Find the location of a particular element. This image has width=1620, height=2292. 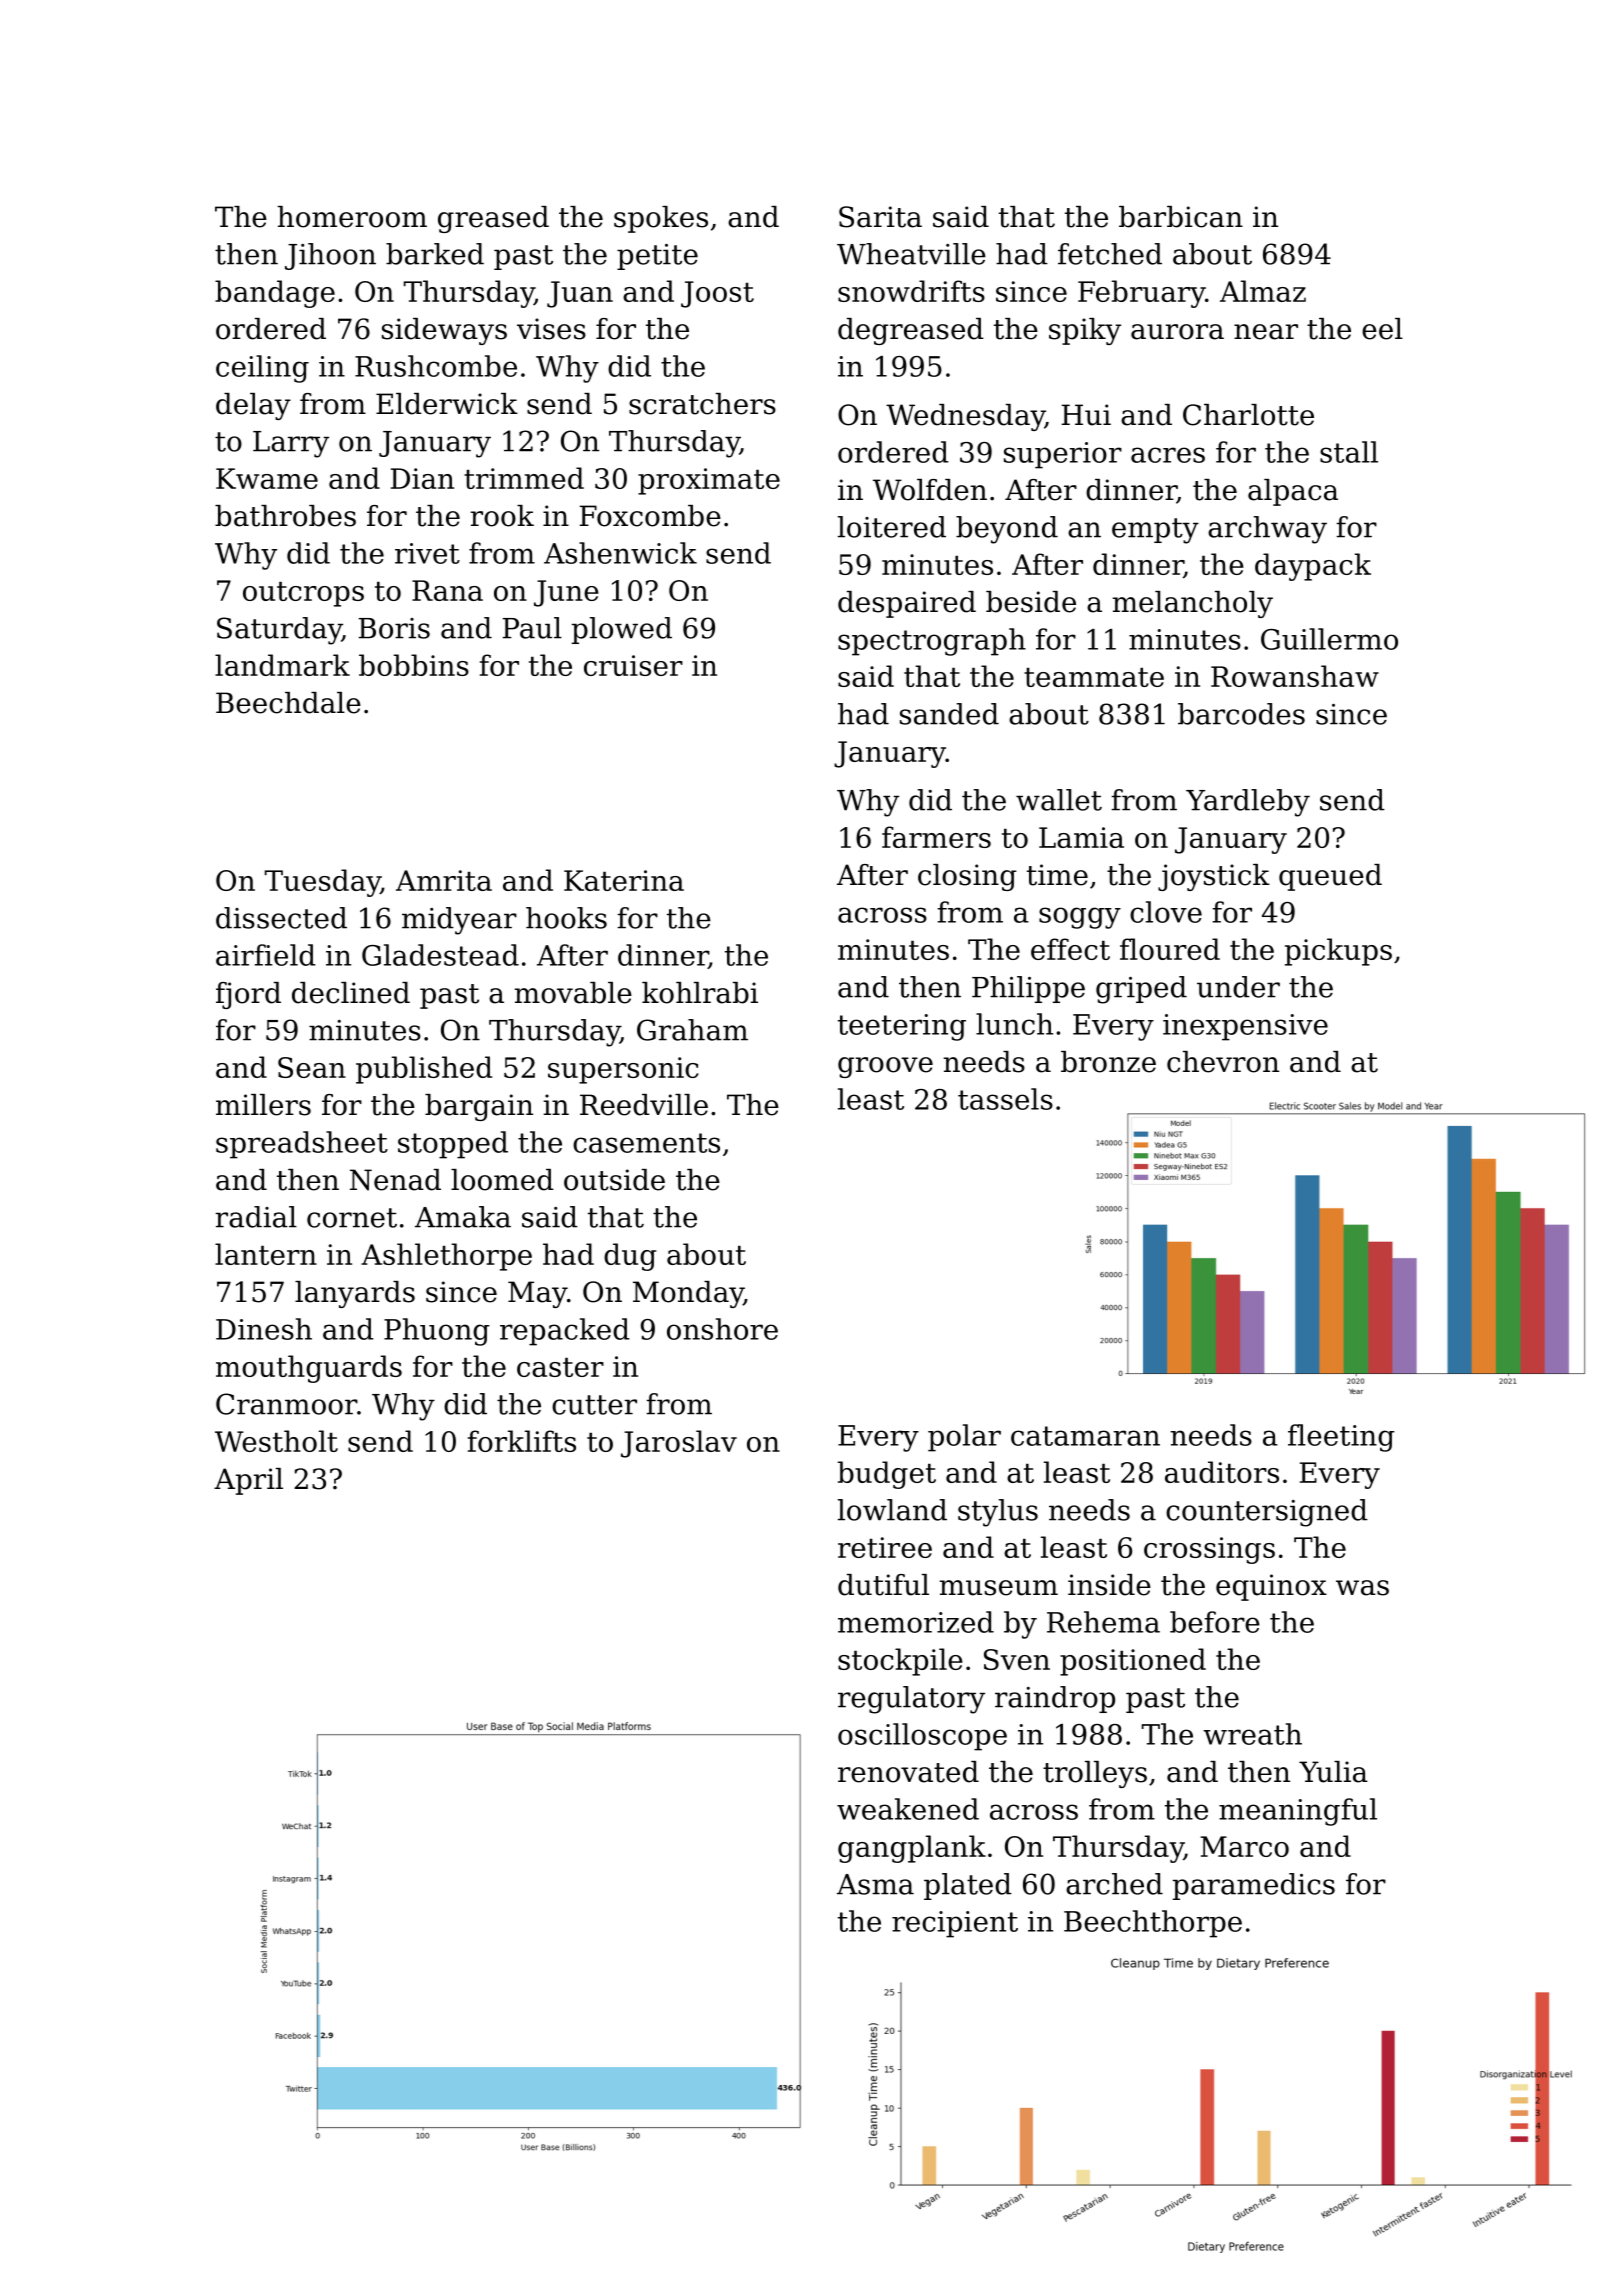

Sarita is located at coordinates (880, 217).
